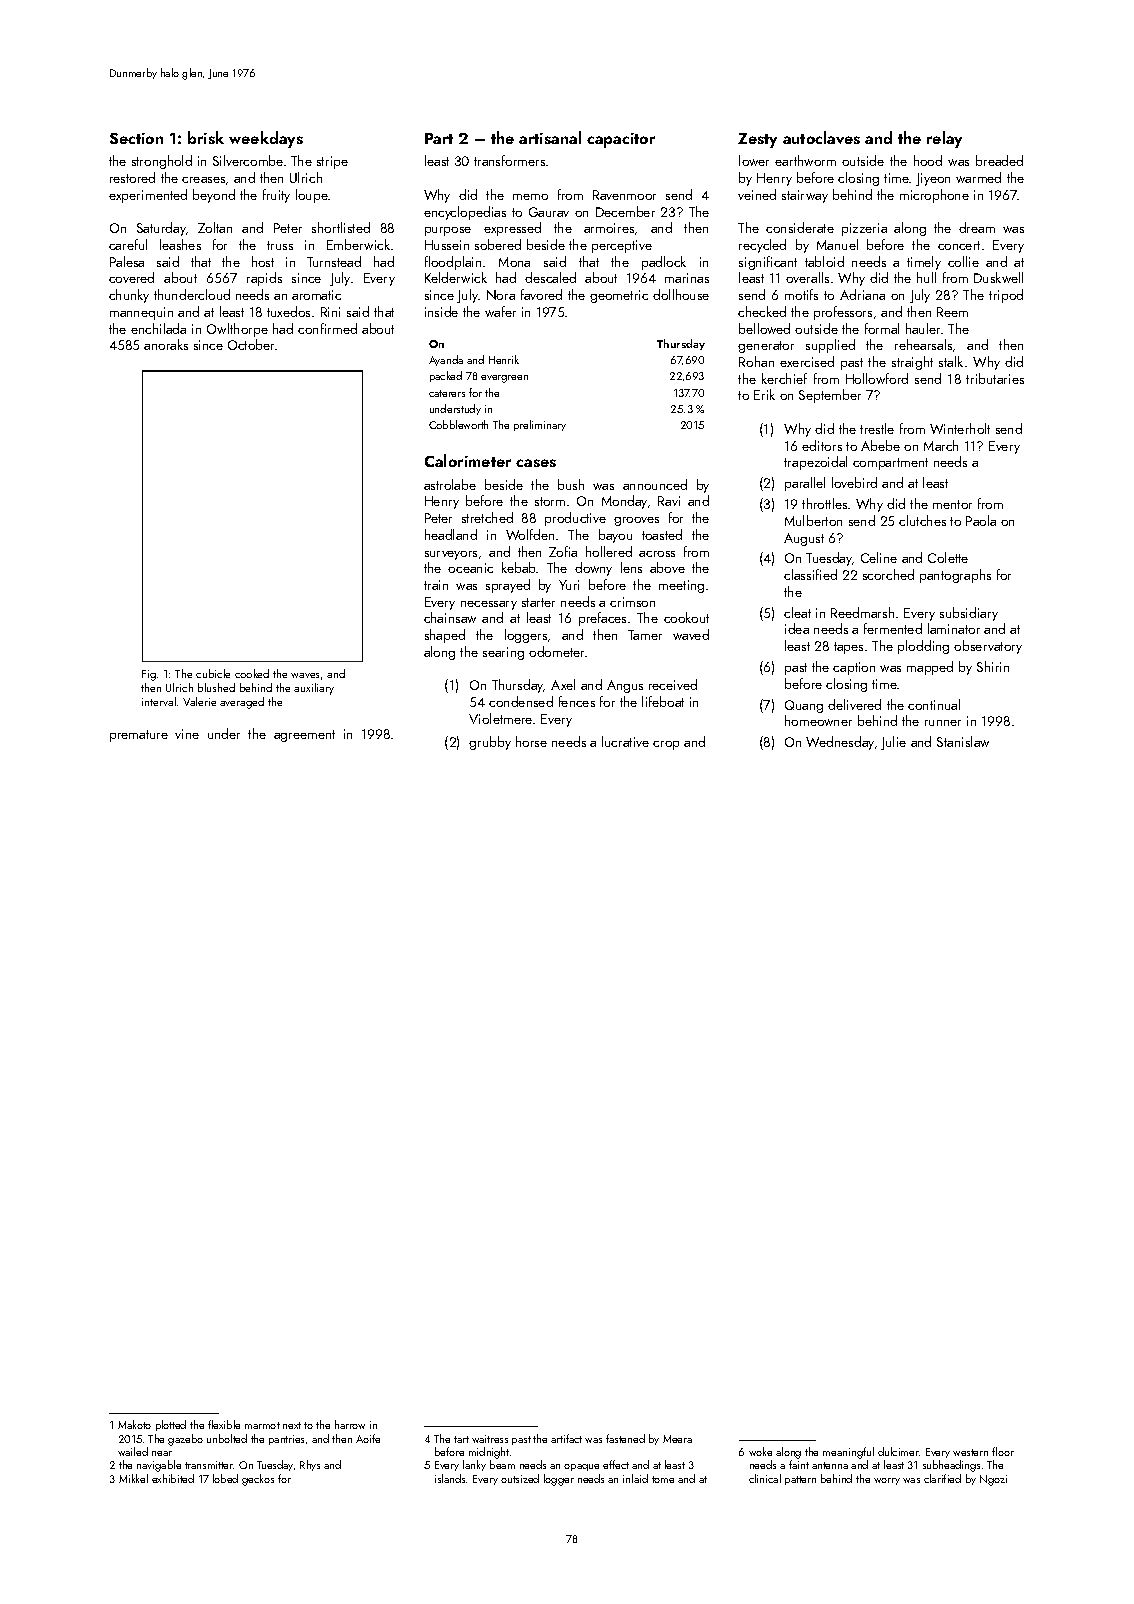 This page has height=1604, width=1134. I want to click on autoclaves, so click(821, 137).
